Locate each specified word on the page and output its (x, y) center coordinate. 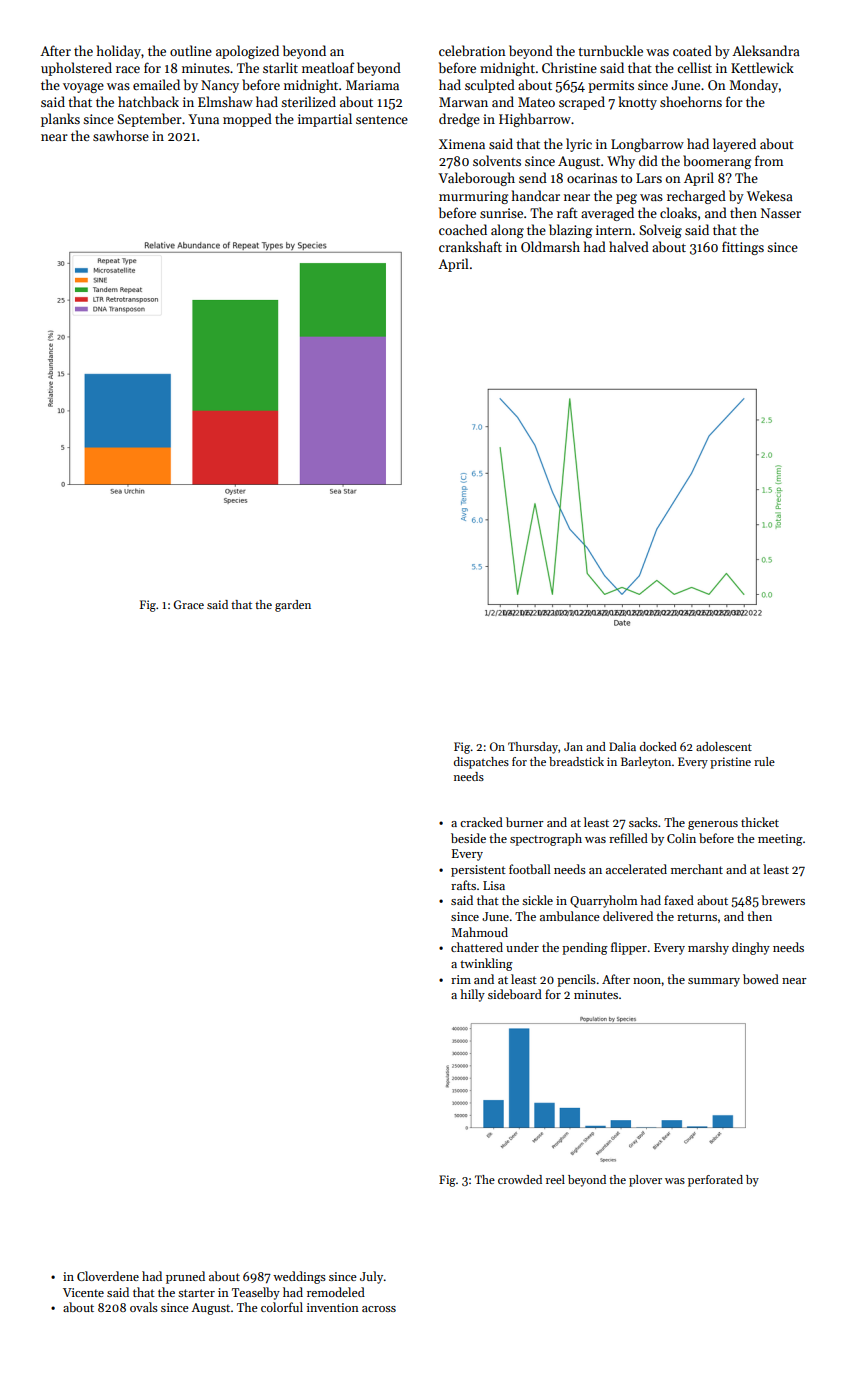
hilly (472, 995)
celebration (472, 50)
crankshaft (470, 246)
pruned (185, 1277)
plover (645, 1181)
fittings (743, 248)
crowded (520, 1179)
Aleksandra (766, 50)
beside (468, 838)
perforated (715, 1181)
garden (293, 606)
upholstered (76, 69)
